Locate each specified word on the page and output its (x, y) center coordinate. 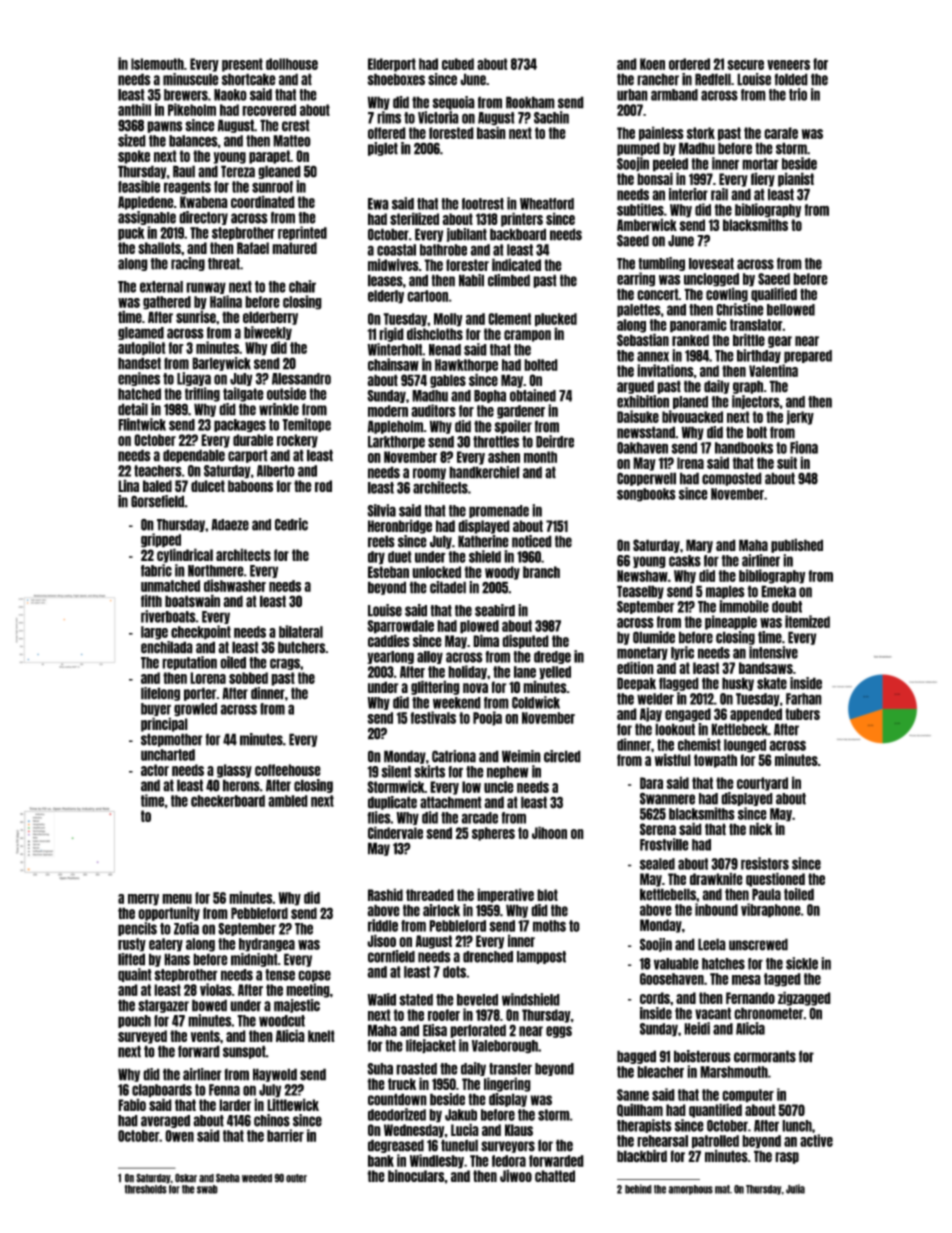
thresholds (146, 1189)
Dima (486, 640)
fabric (156, 570)
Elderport (392, 65)
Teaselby (640, 592)
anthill (134, 109)
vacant (713, 1013)
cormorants (765, 1056)
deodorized (397, 1114)
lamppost (541, 957)
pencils (137, 929)
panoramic (698, 325)
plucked (556, 320)
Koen (652, 64)
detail (133, 409)
